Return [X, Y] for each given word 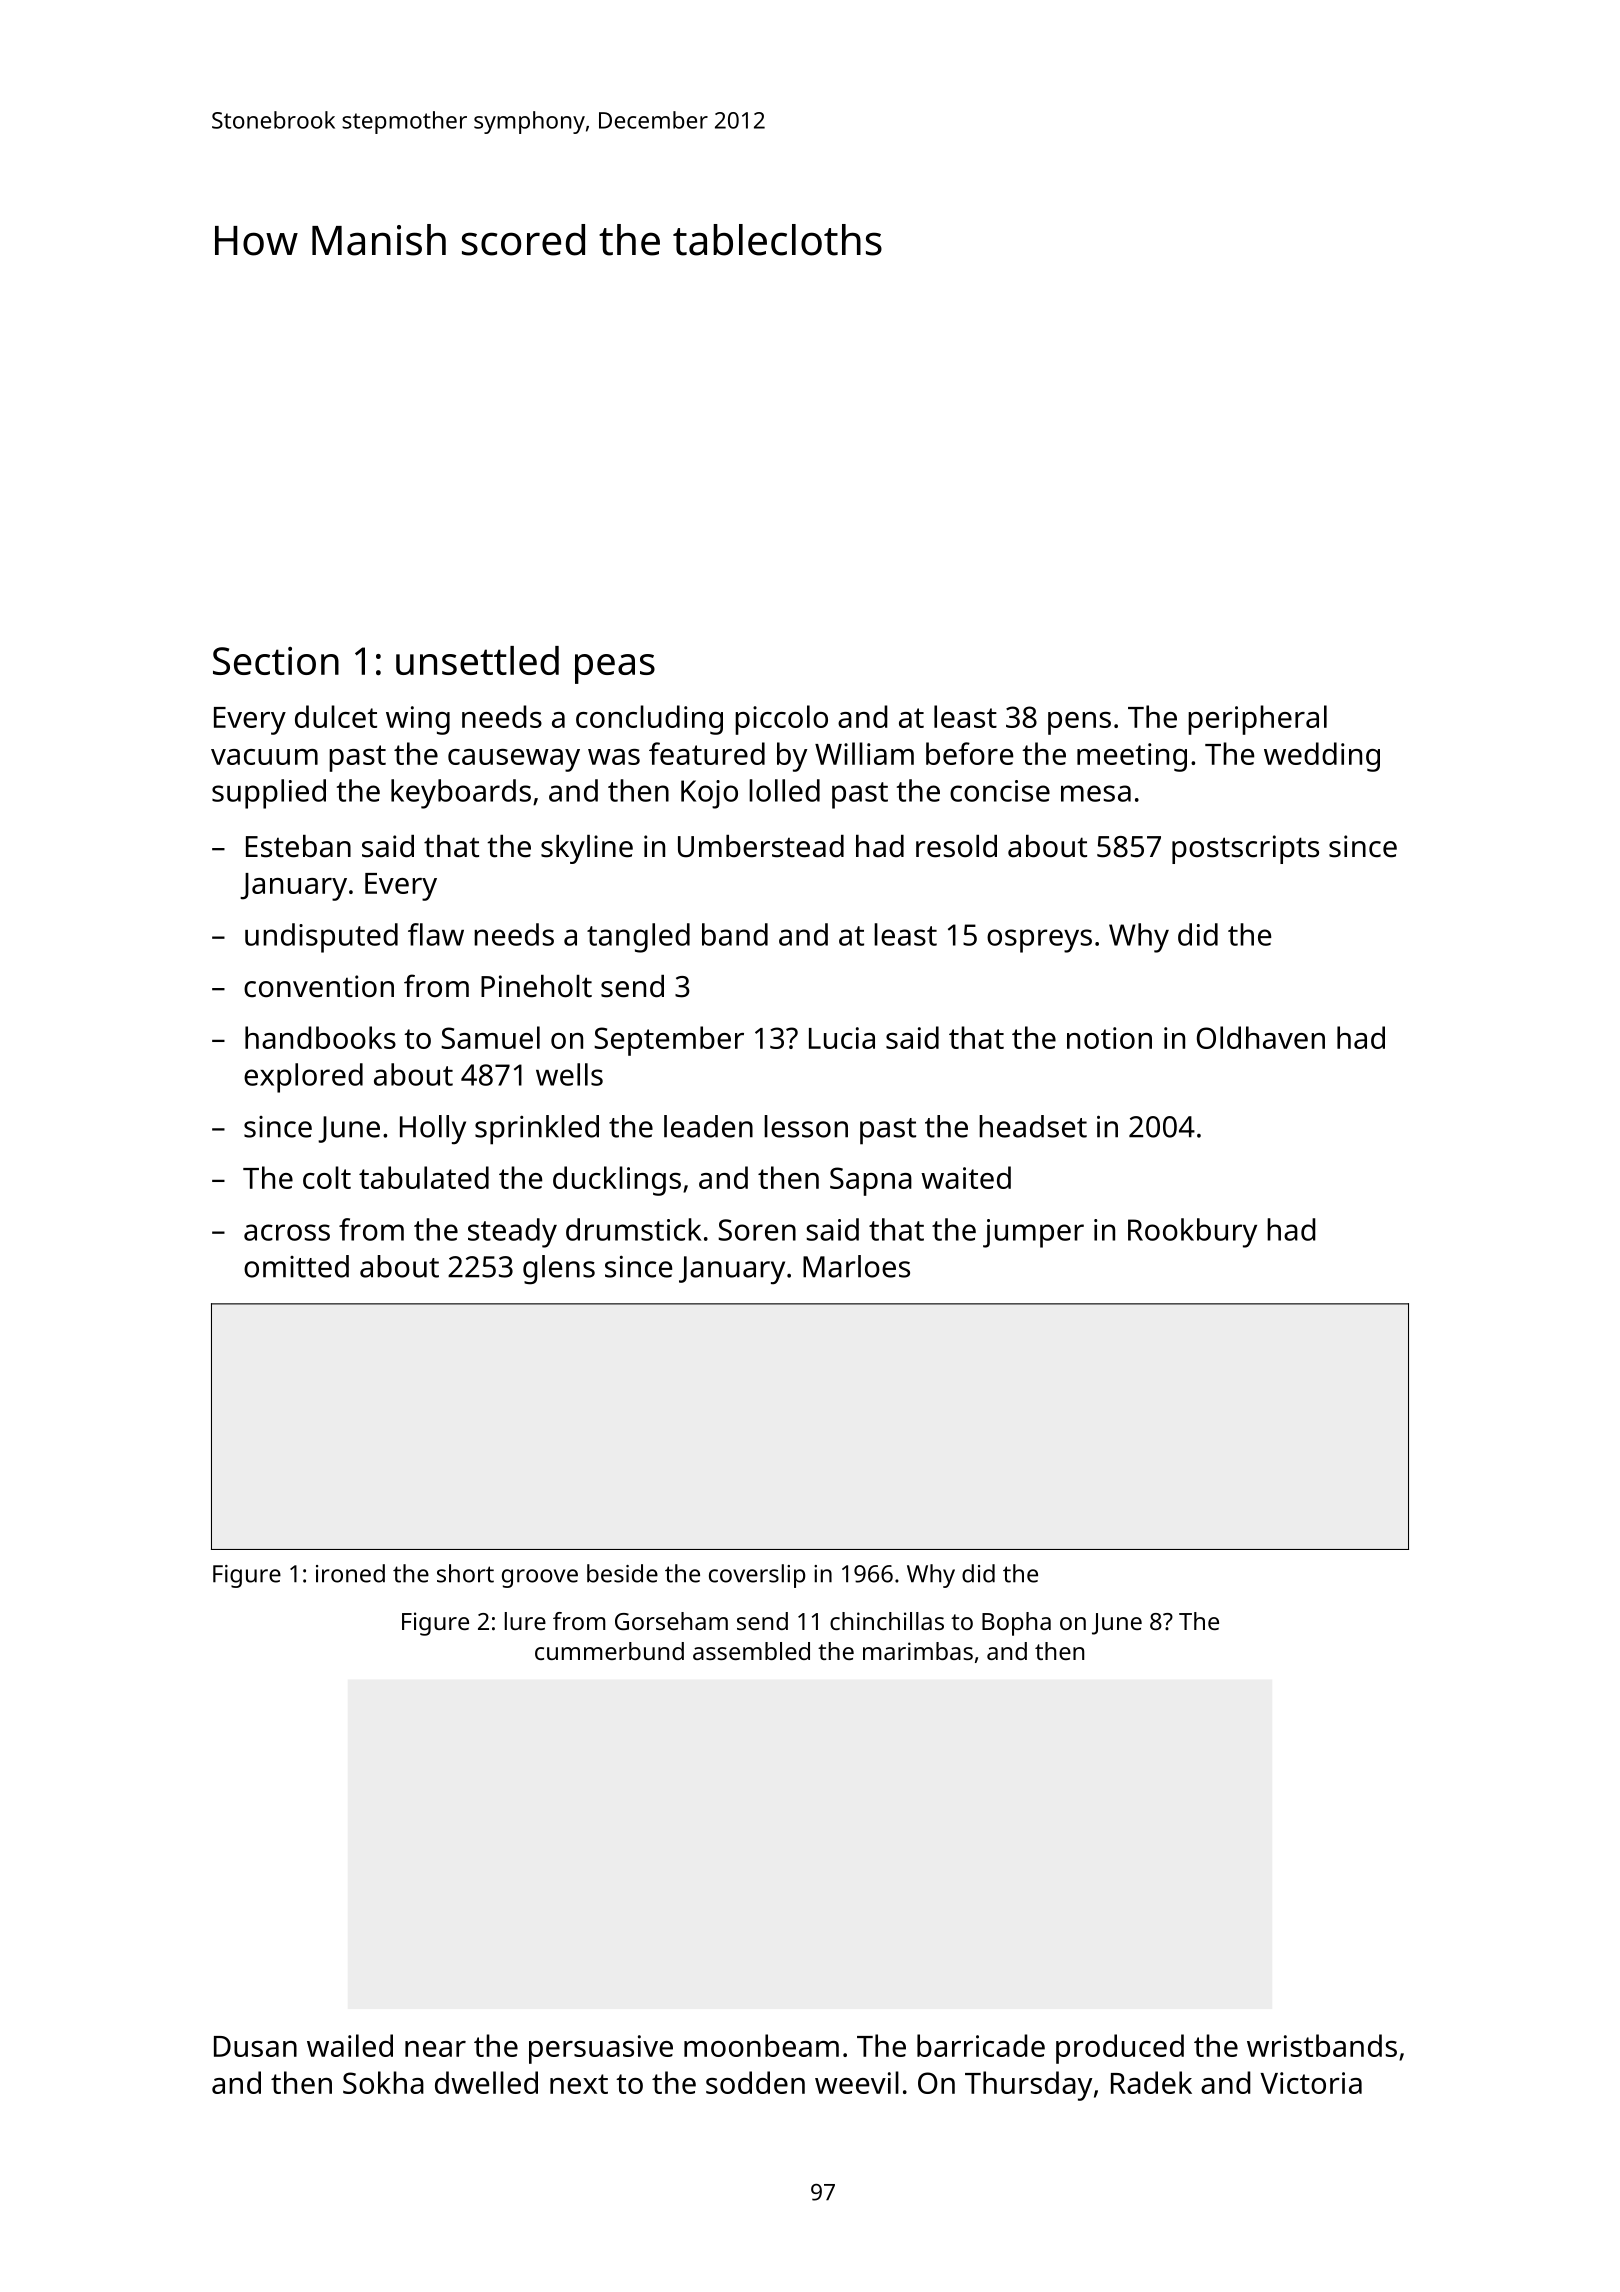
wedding [1322, 757]
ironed [350, 1573]
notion [1109, 1038]
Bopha [1016, 1624]
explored [303, 1078]
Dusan [255, 2046]
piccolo [781, 720]
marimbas [918, 1651]
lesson [806, 1126]
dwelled [486, 2082]
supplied [269, 794]
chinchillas [887, 1621]
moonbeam [761, 2045]
